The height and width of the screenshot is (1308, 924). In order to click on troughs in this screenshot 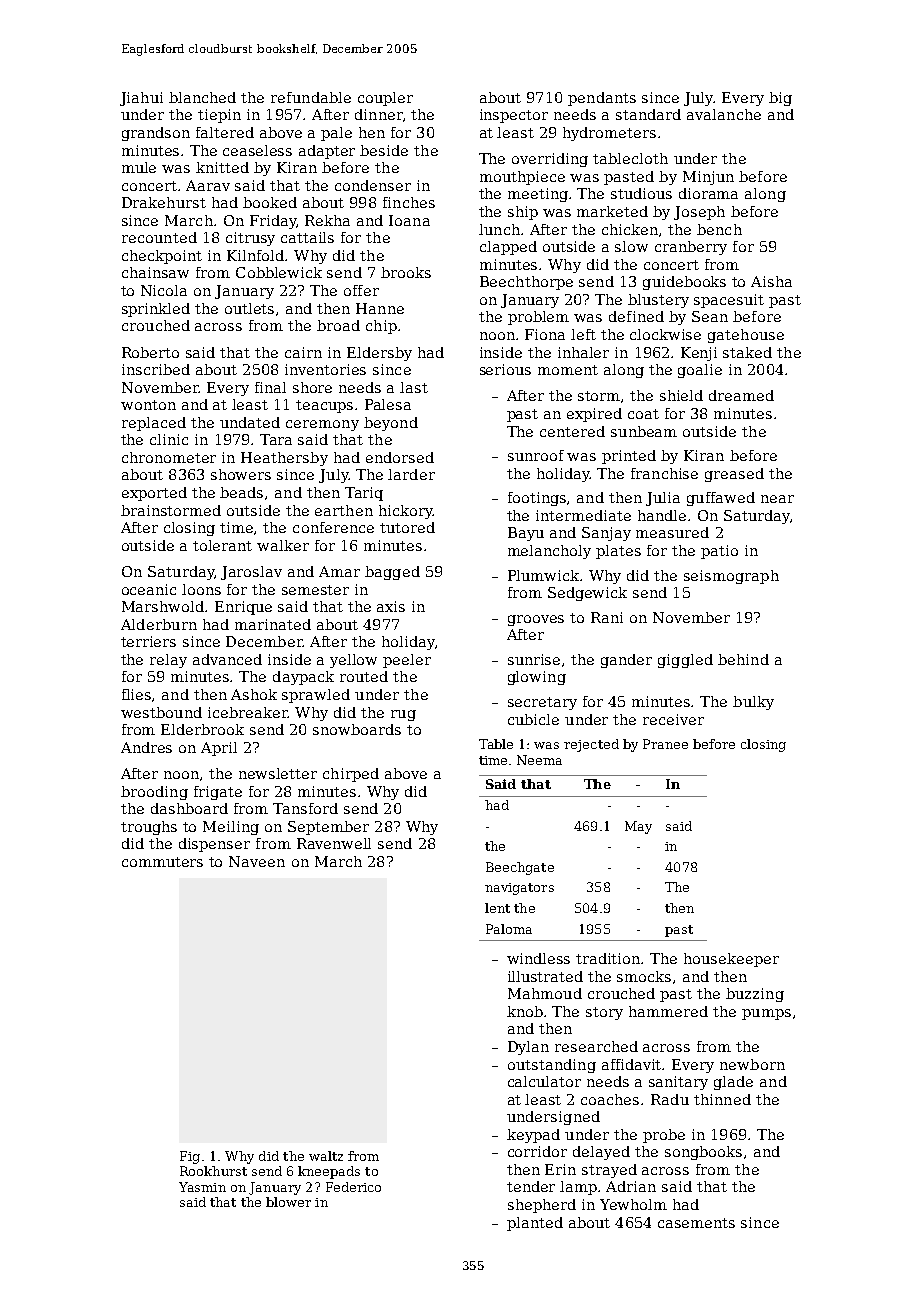, I will do `click(149, 828)`.
